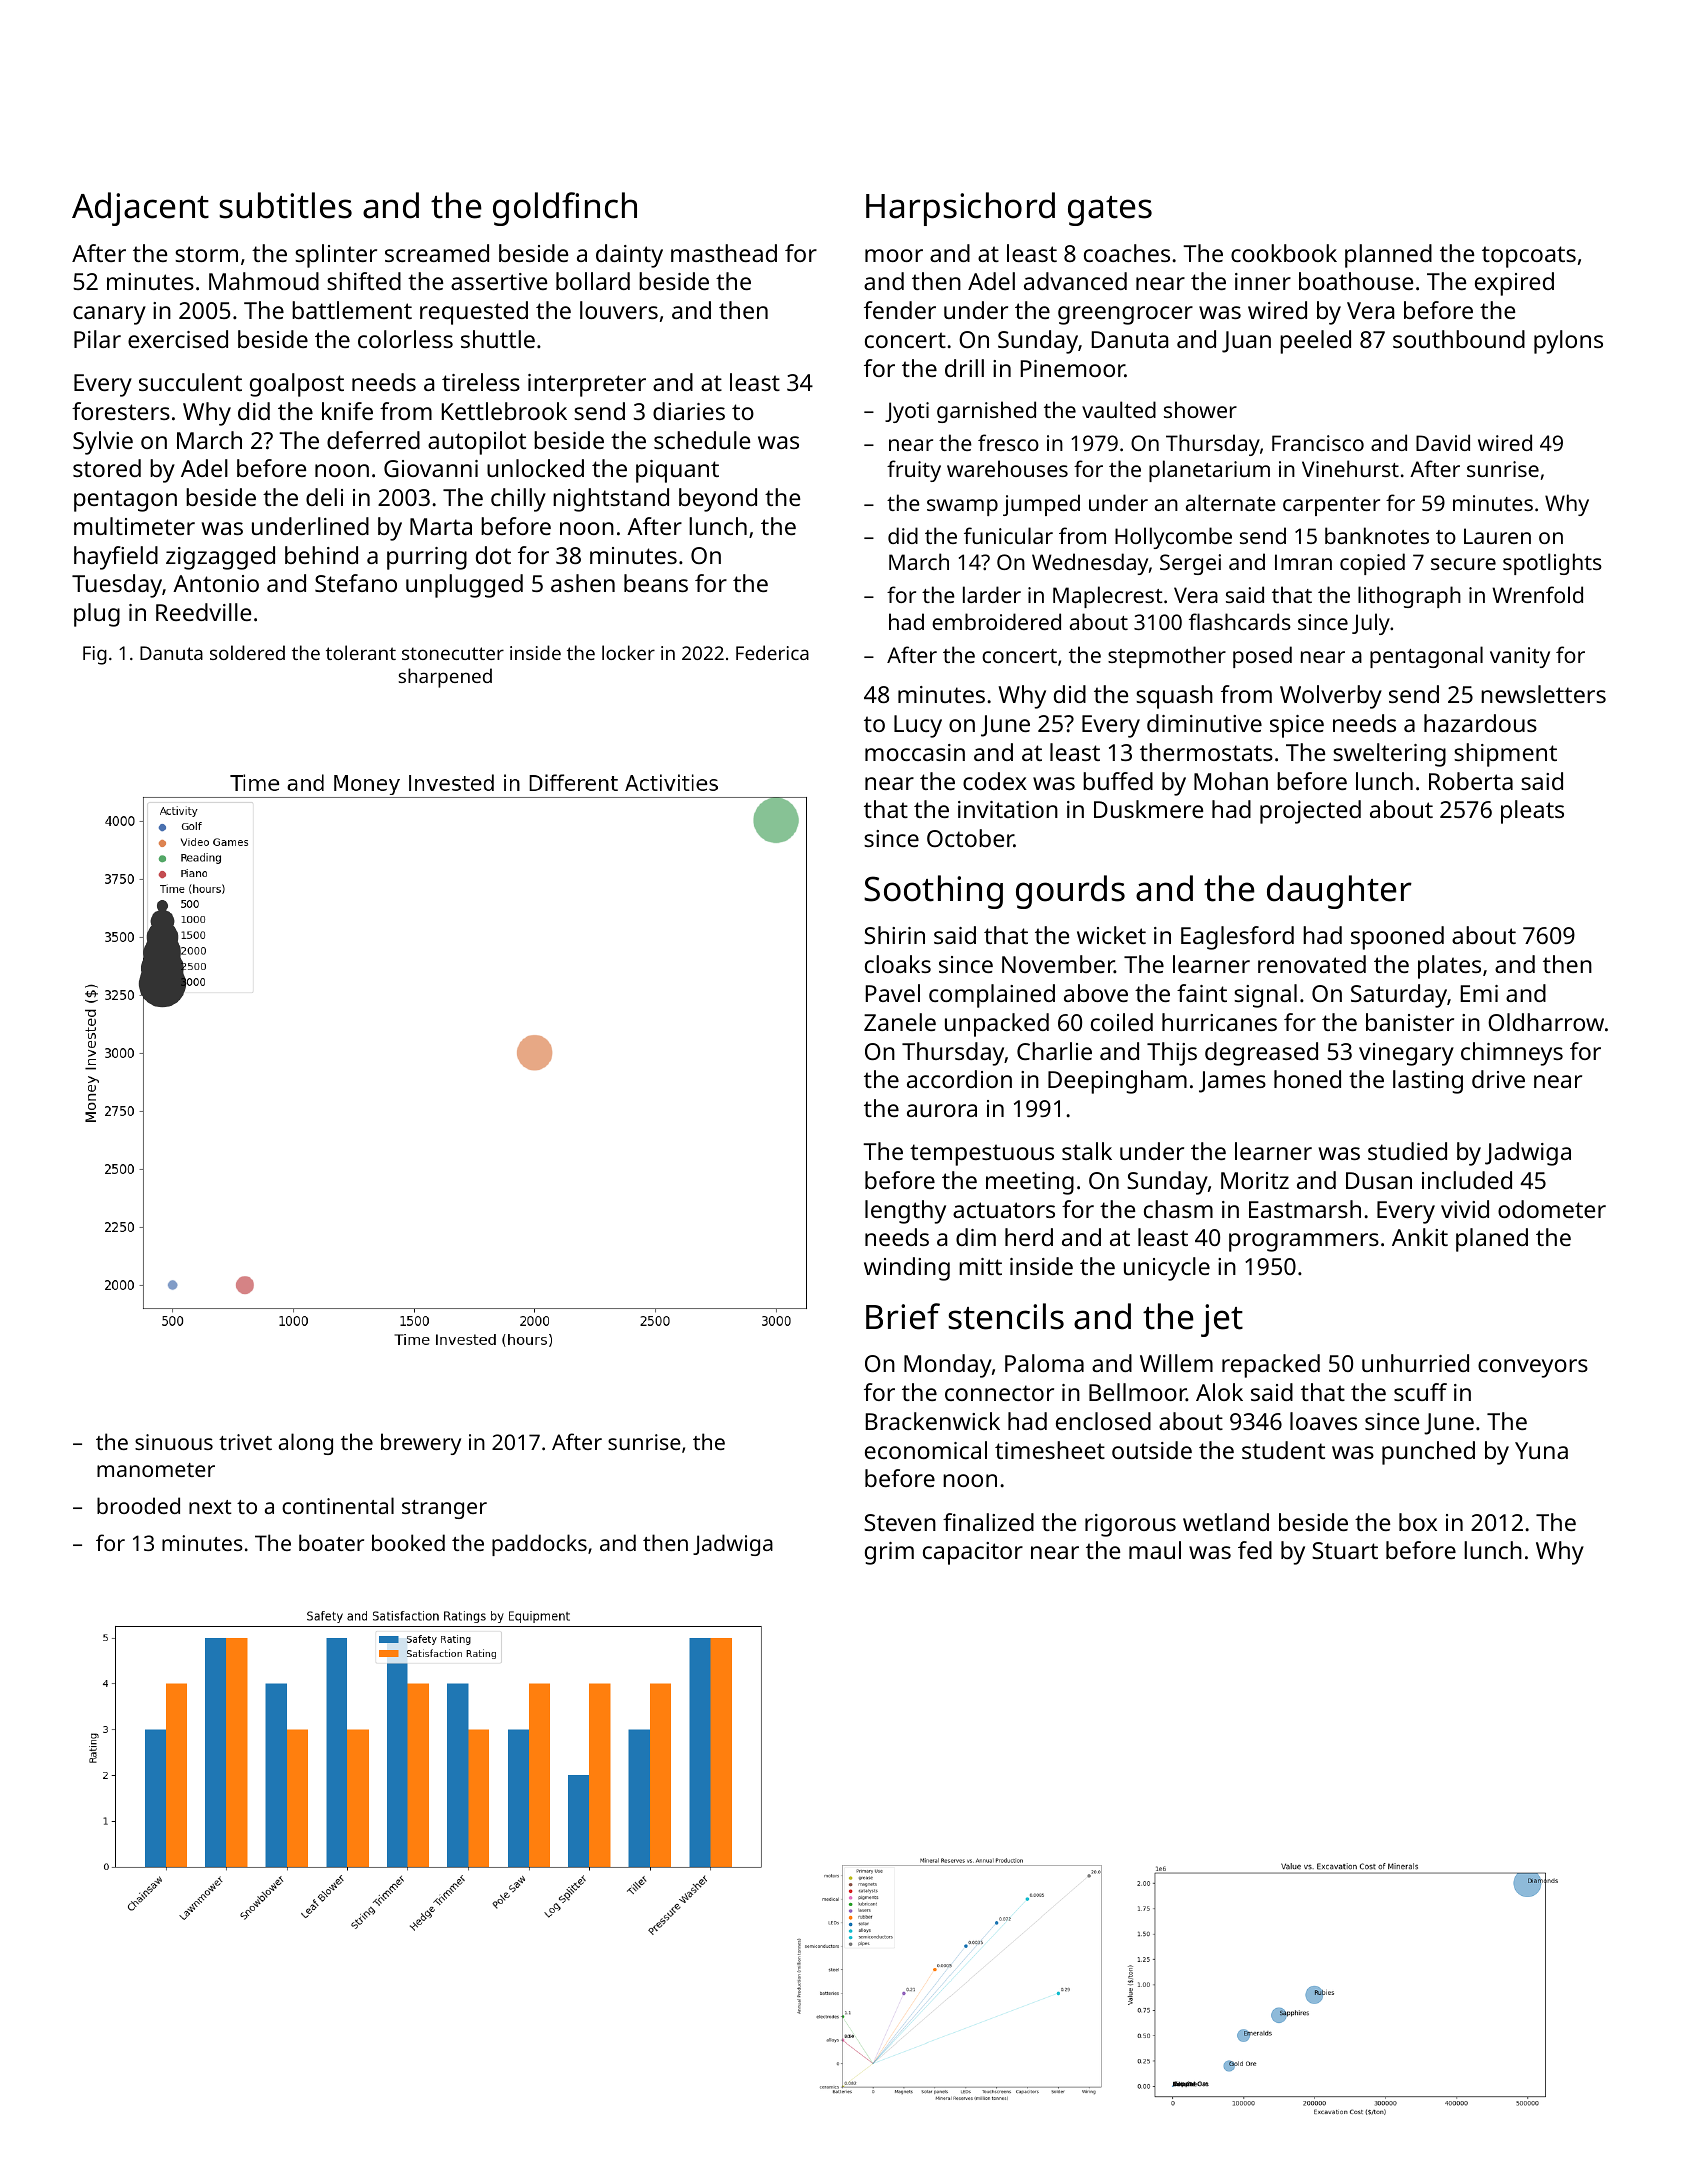 The height and width of the screenshot is (2178, 1683). What do you see at coordinates (1263, 281) in the screenshot?
I see `inner` at bounding box center [1263, 281].
